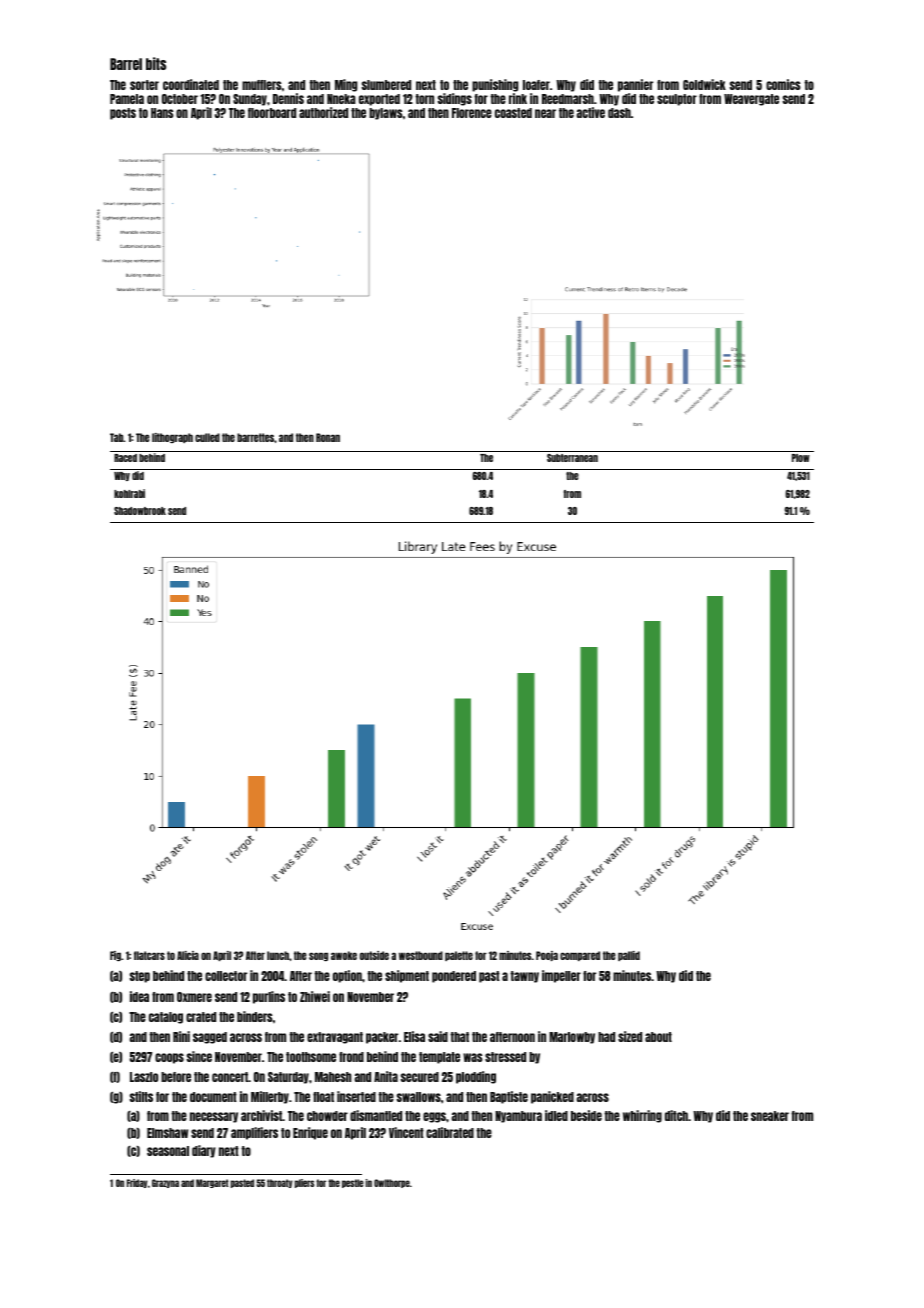 The image size is (924, 1308). Describe the element at coordinates (783, 84) in the page. I see `comics` at that location.
